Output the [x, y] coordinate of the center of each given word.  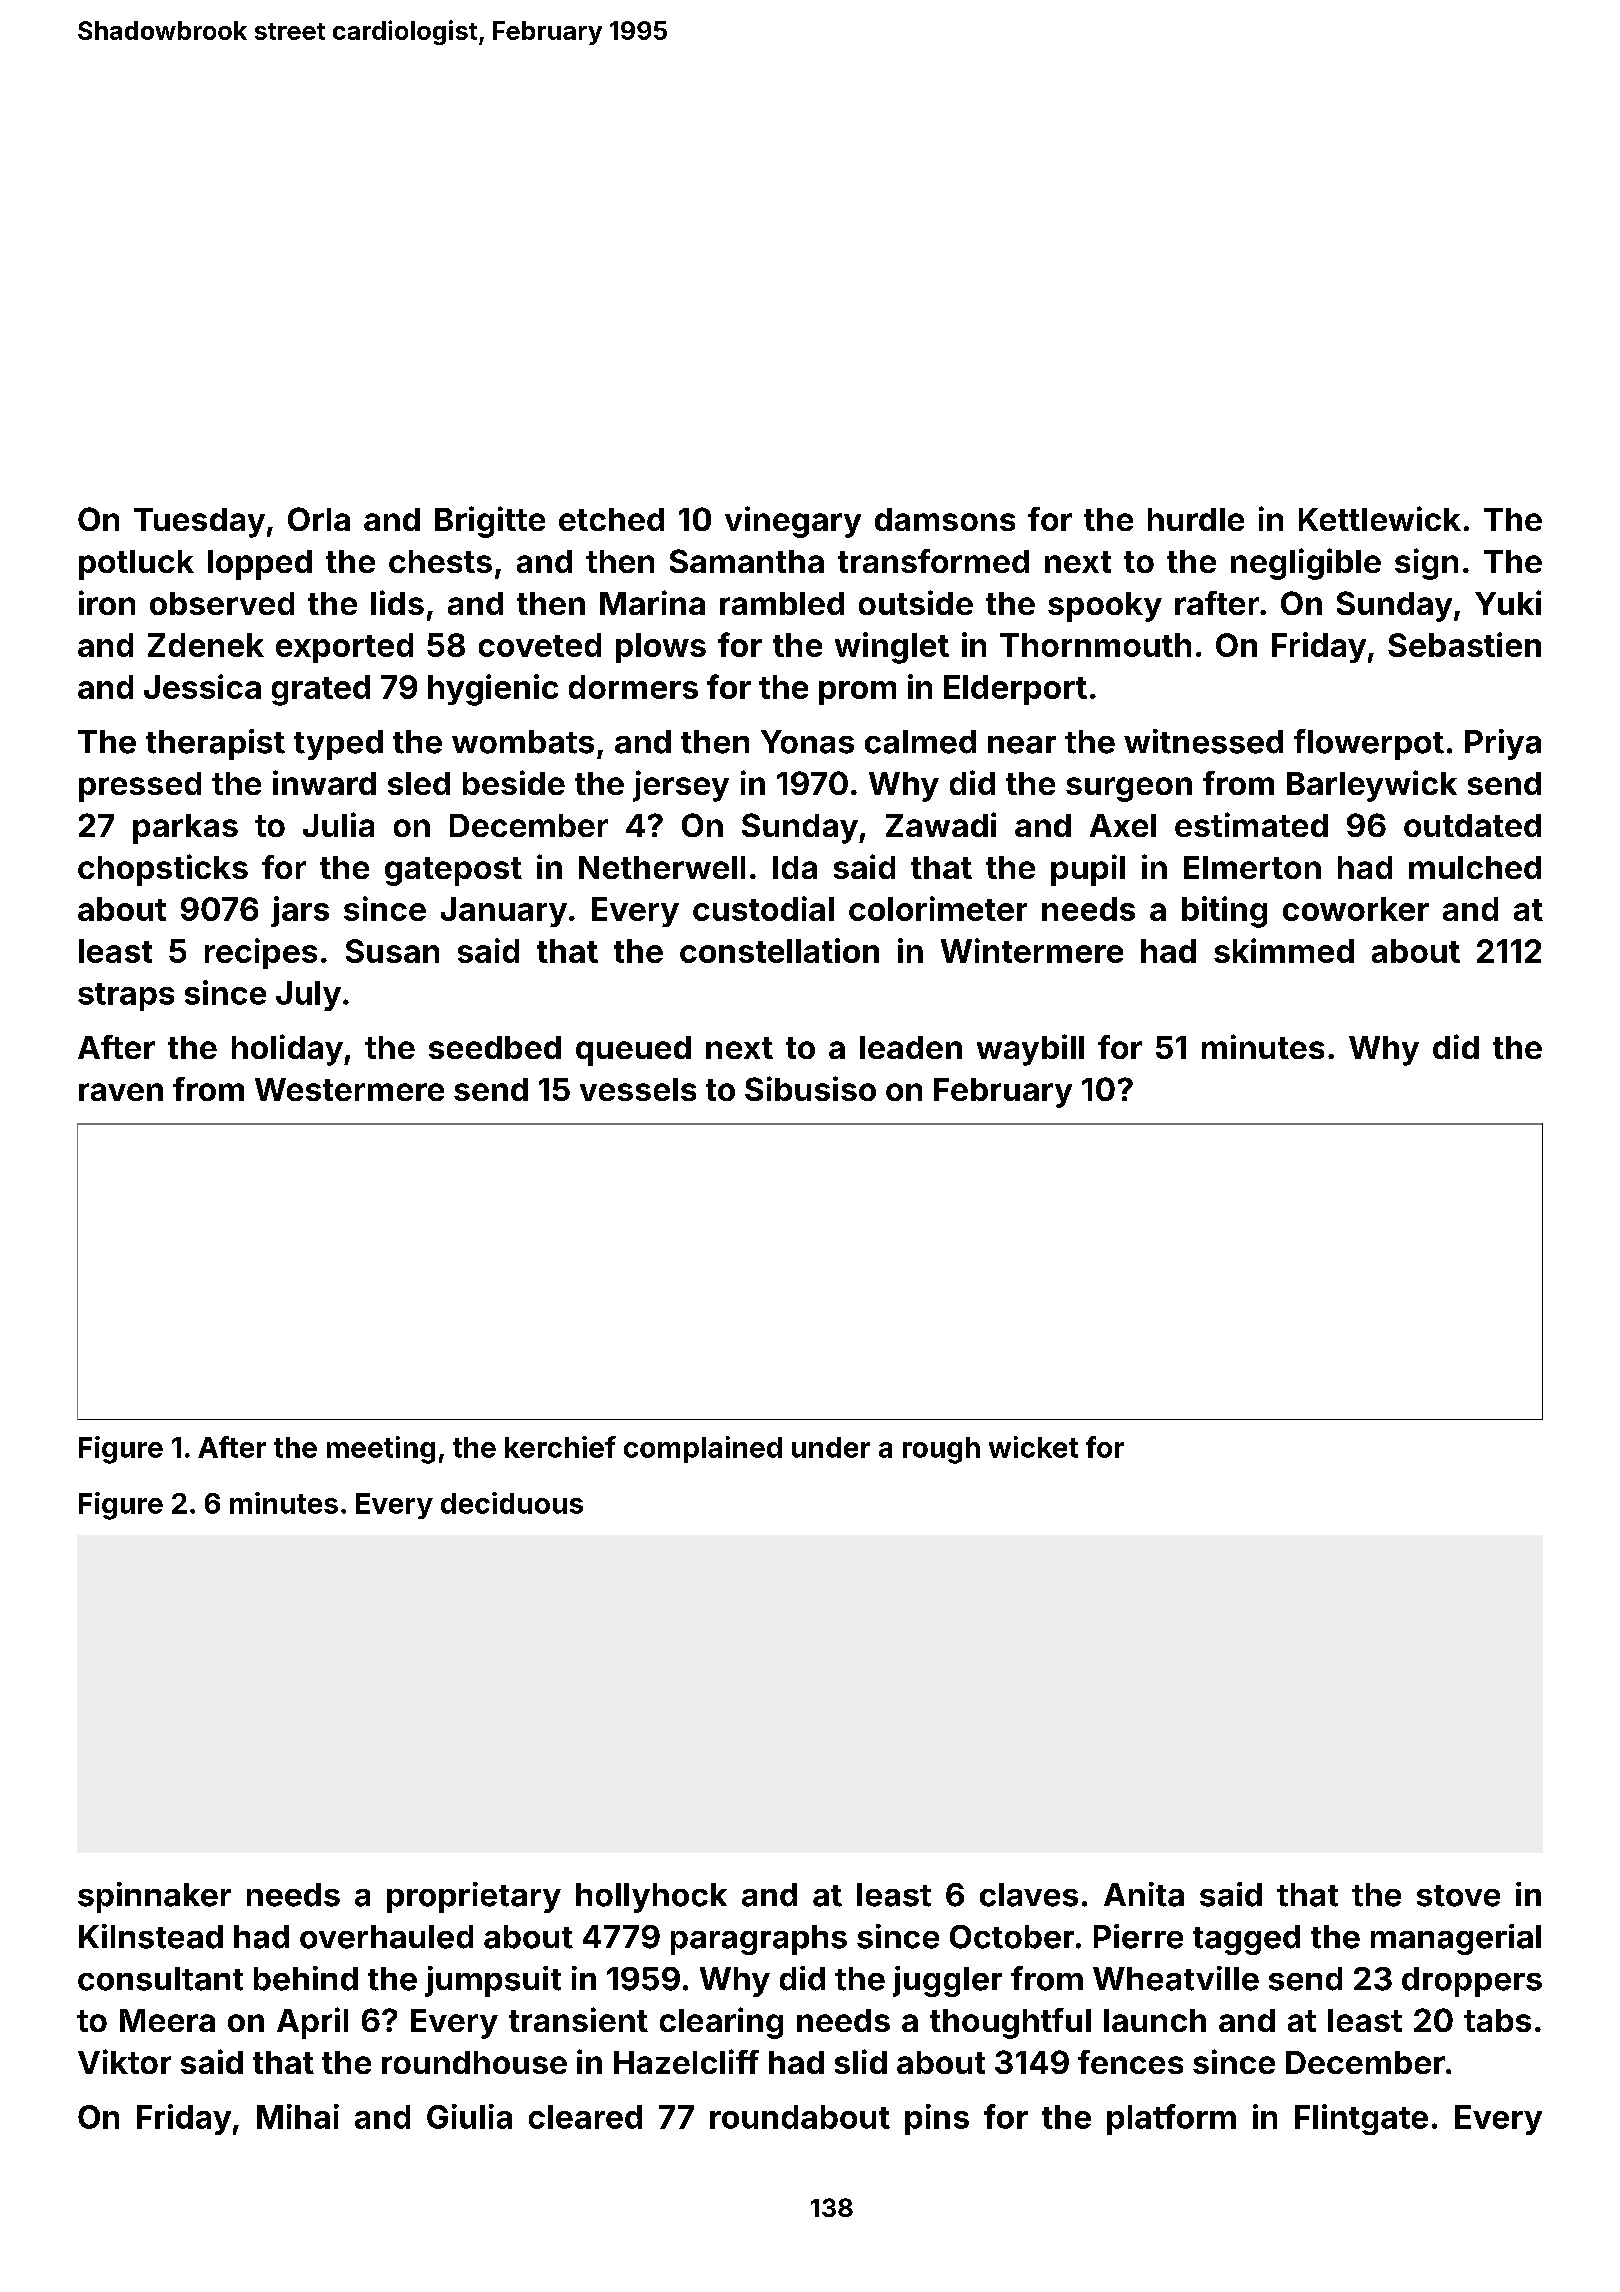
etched [611, 519]
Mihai [298, 2116]
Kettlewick [1380, 518]
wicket [1033, 1447]
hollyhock [651, 1898]
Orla [319, 519]
